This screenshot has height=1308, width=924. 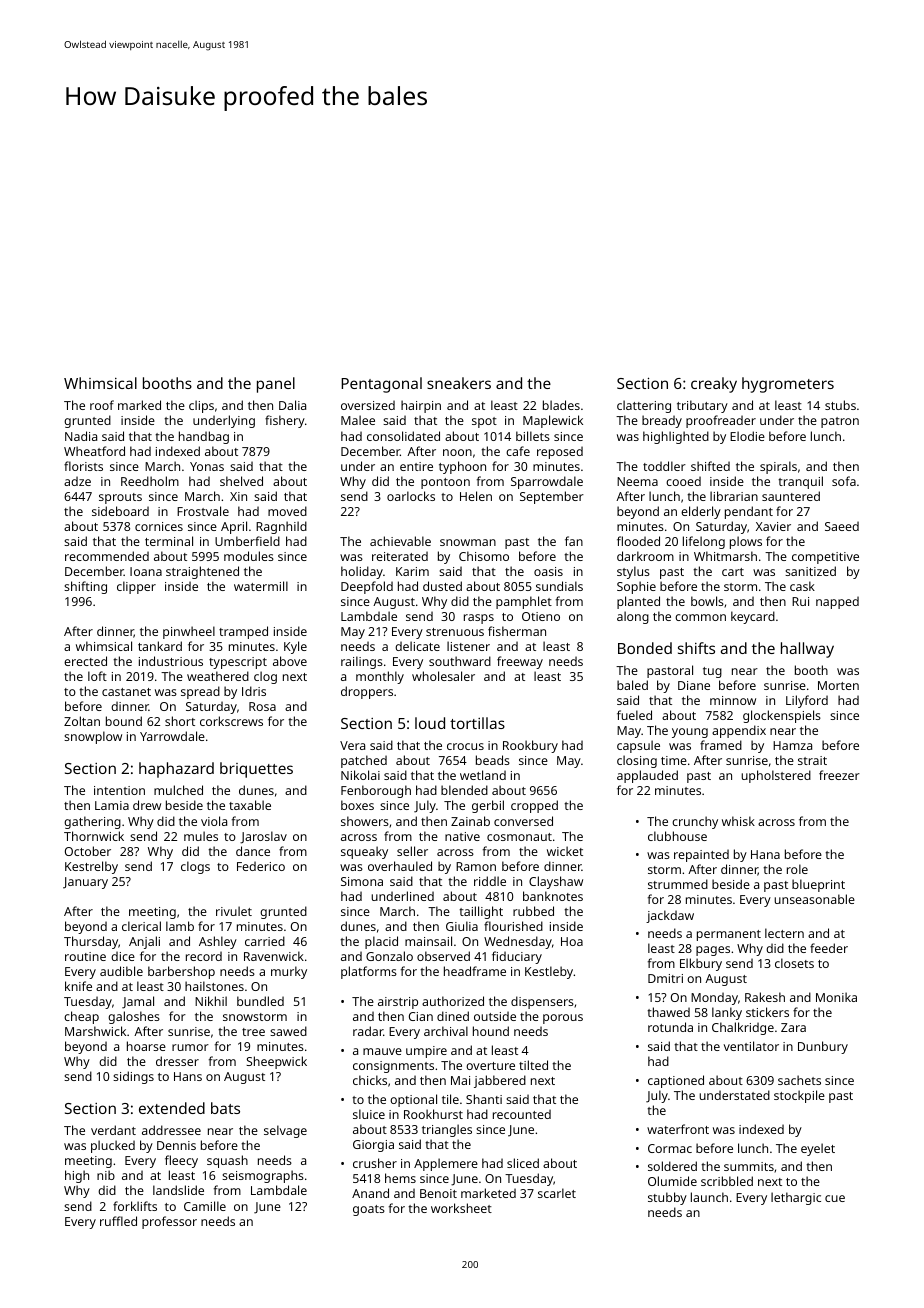 I want to click on sneakers, so click(x=459, y=383).
